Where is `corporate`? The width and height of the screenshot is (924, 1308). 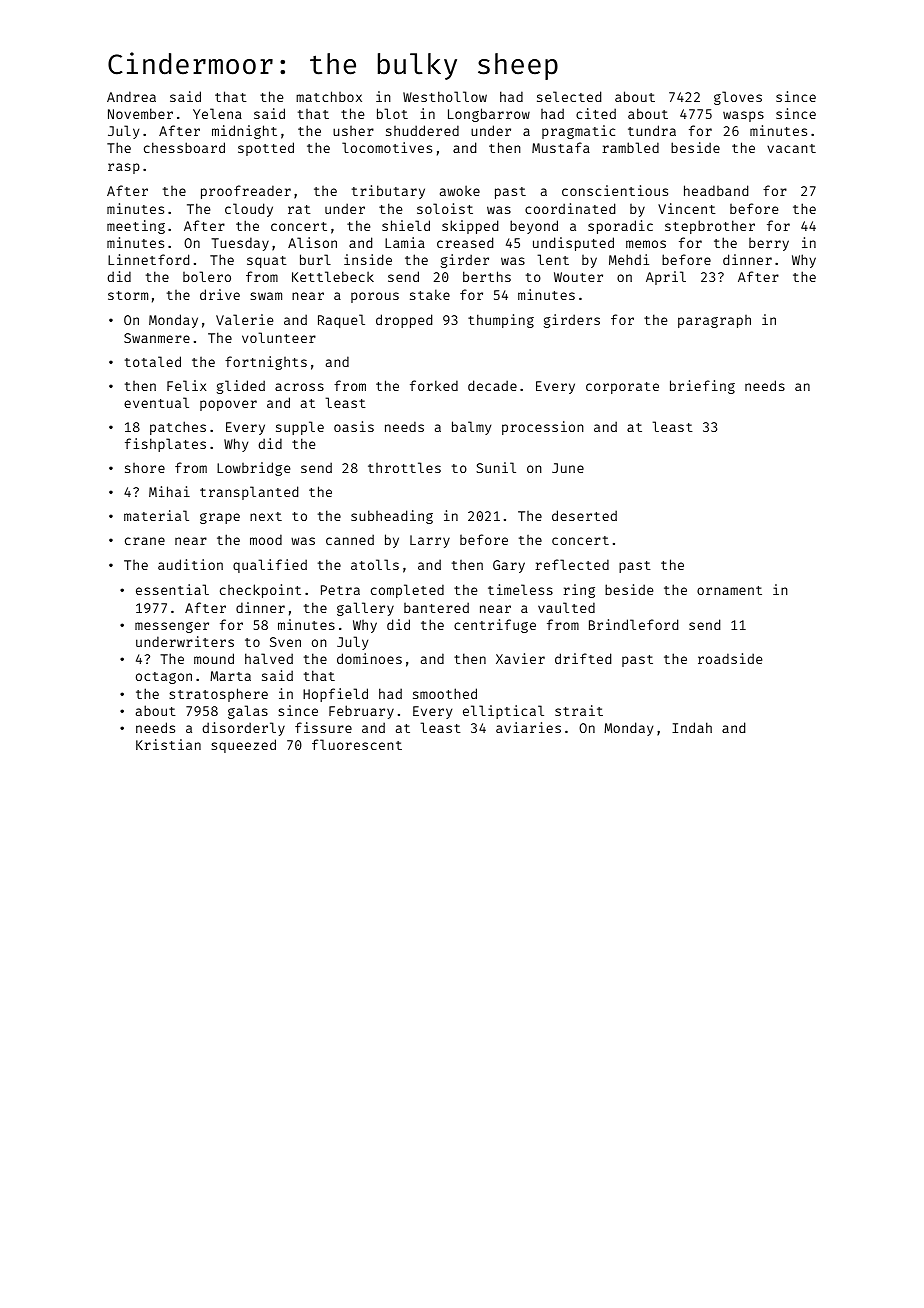 corporate is located at coordinates (622, 388).
